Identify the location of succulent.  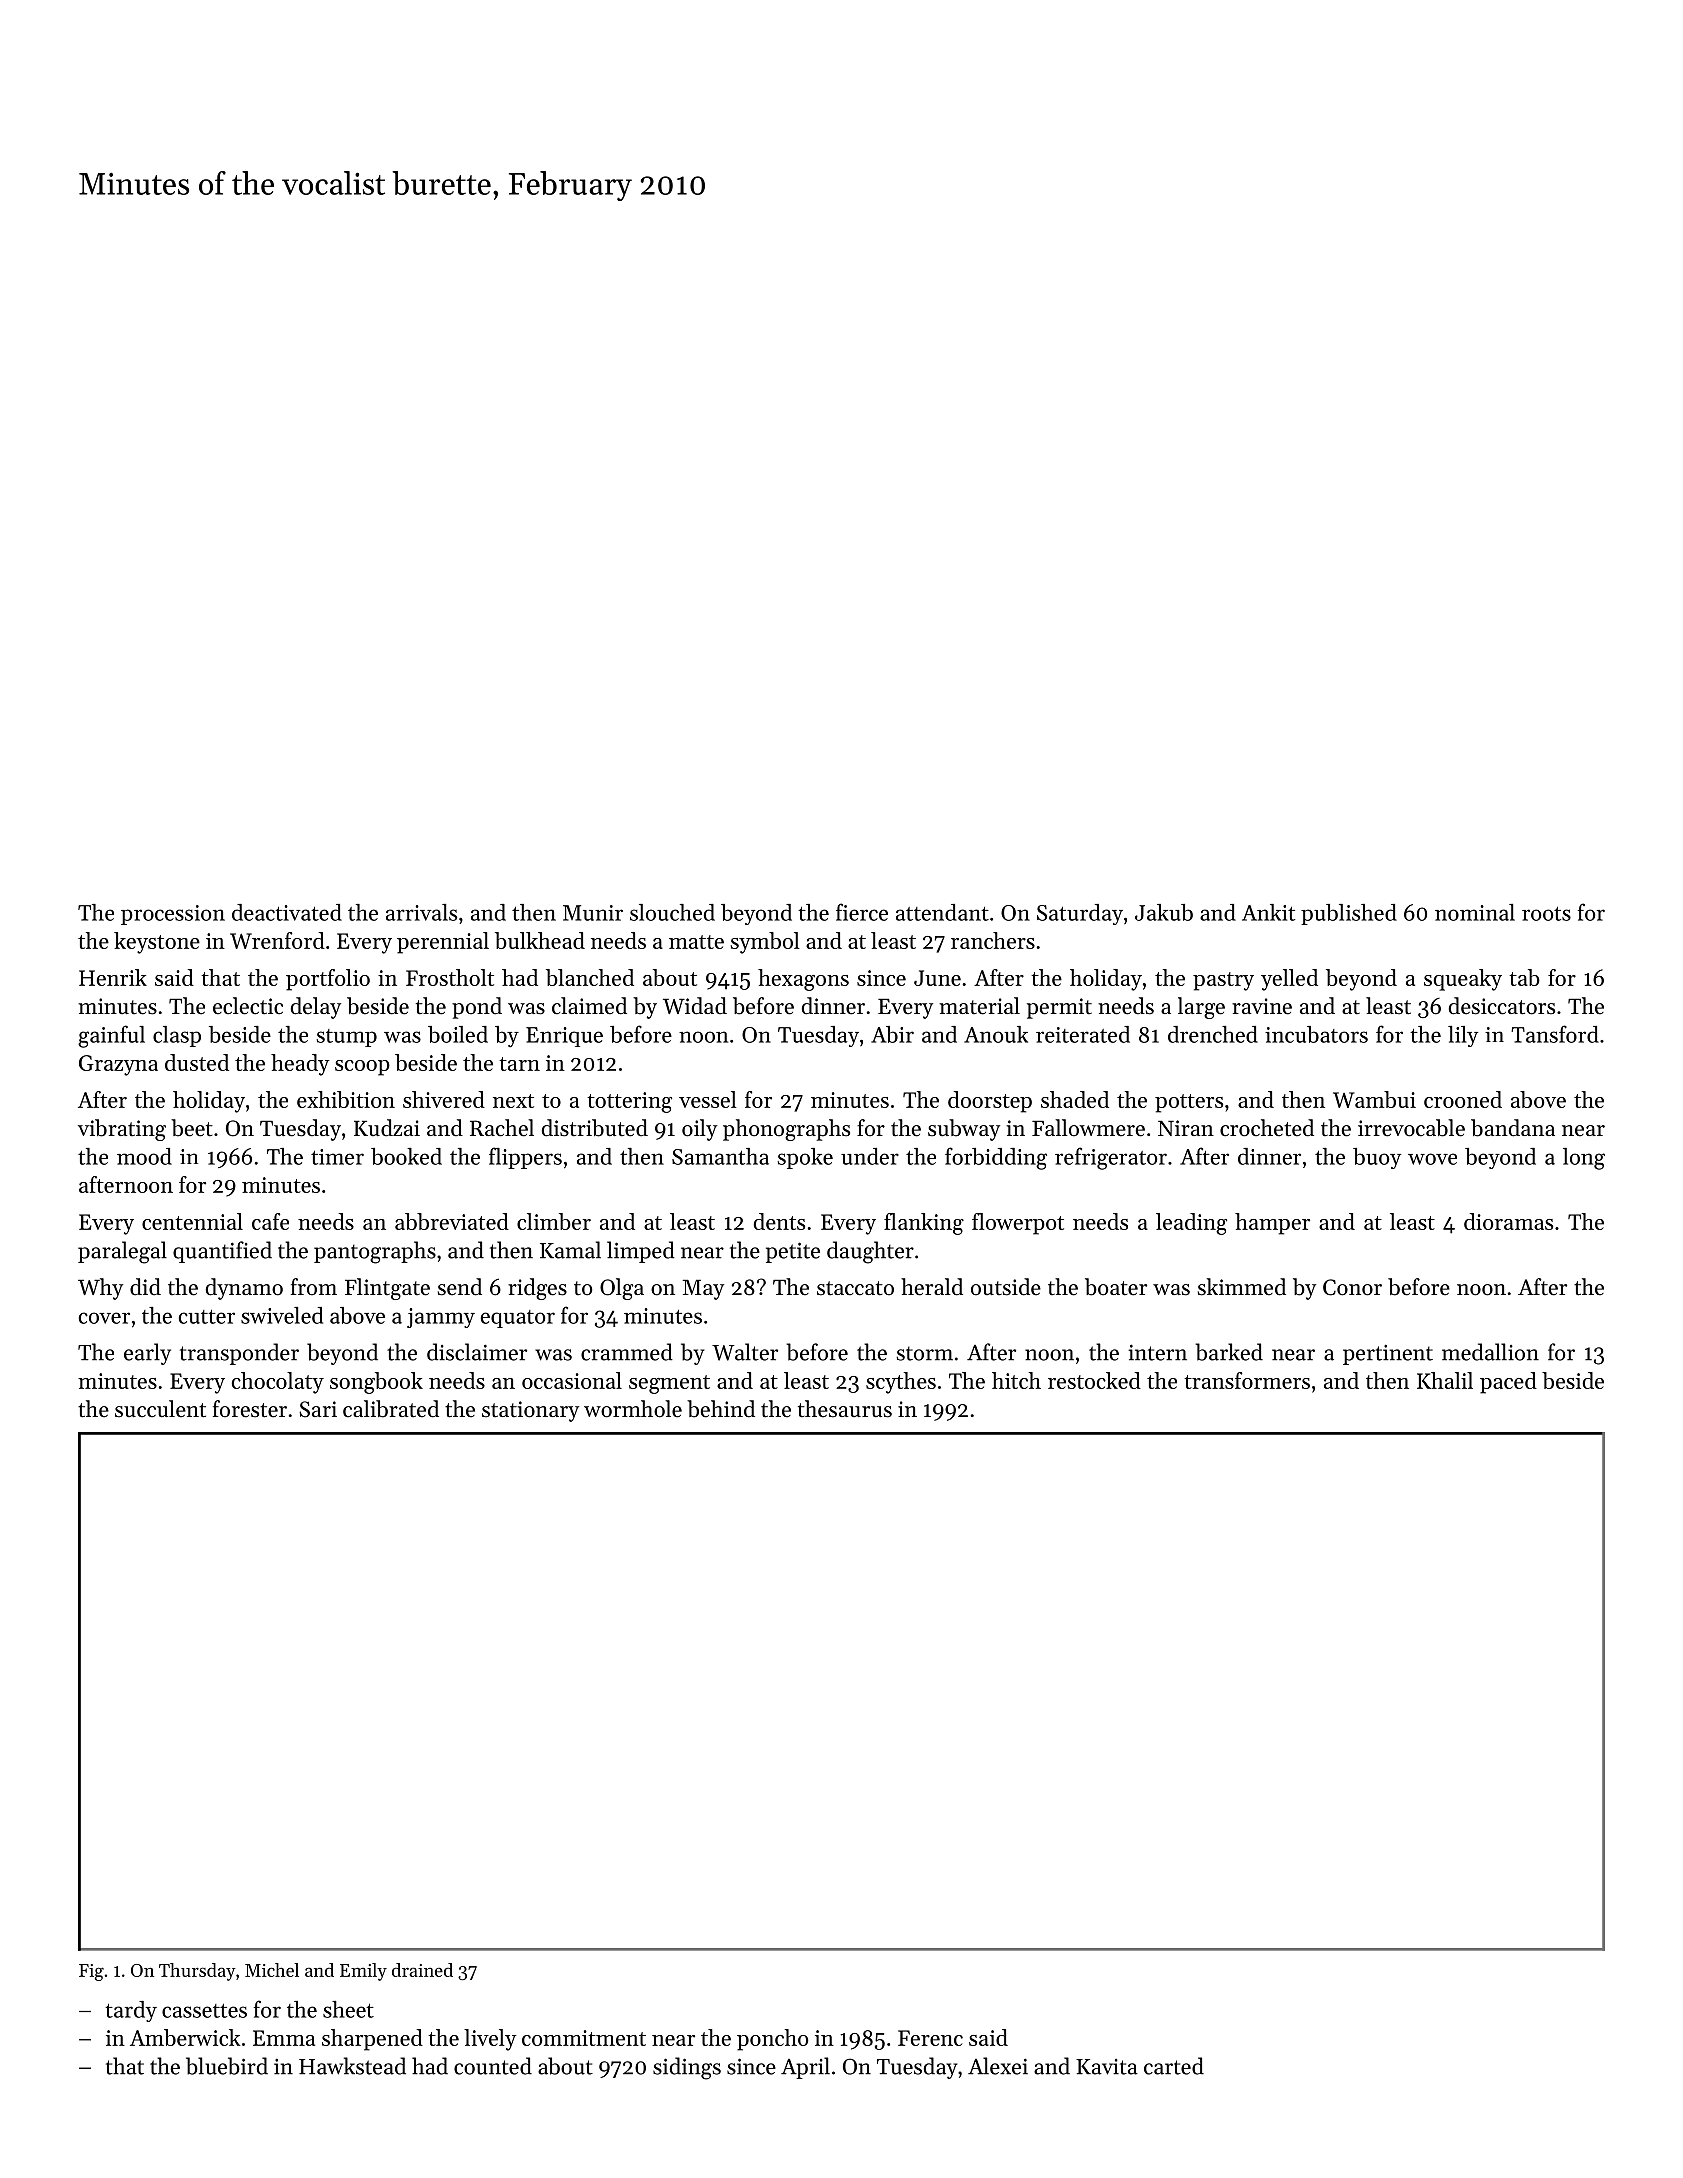
(160, 1409).
